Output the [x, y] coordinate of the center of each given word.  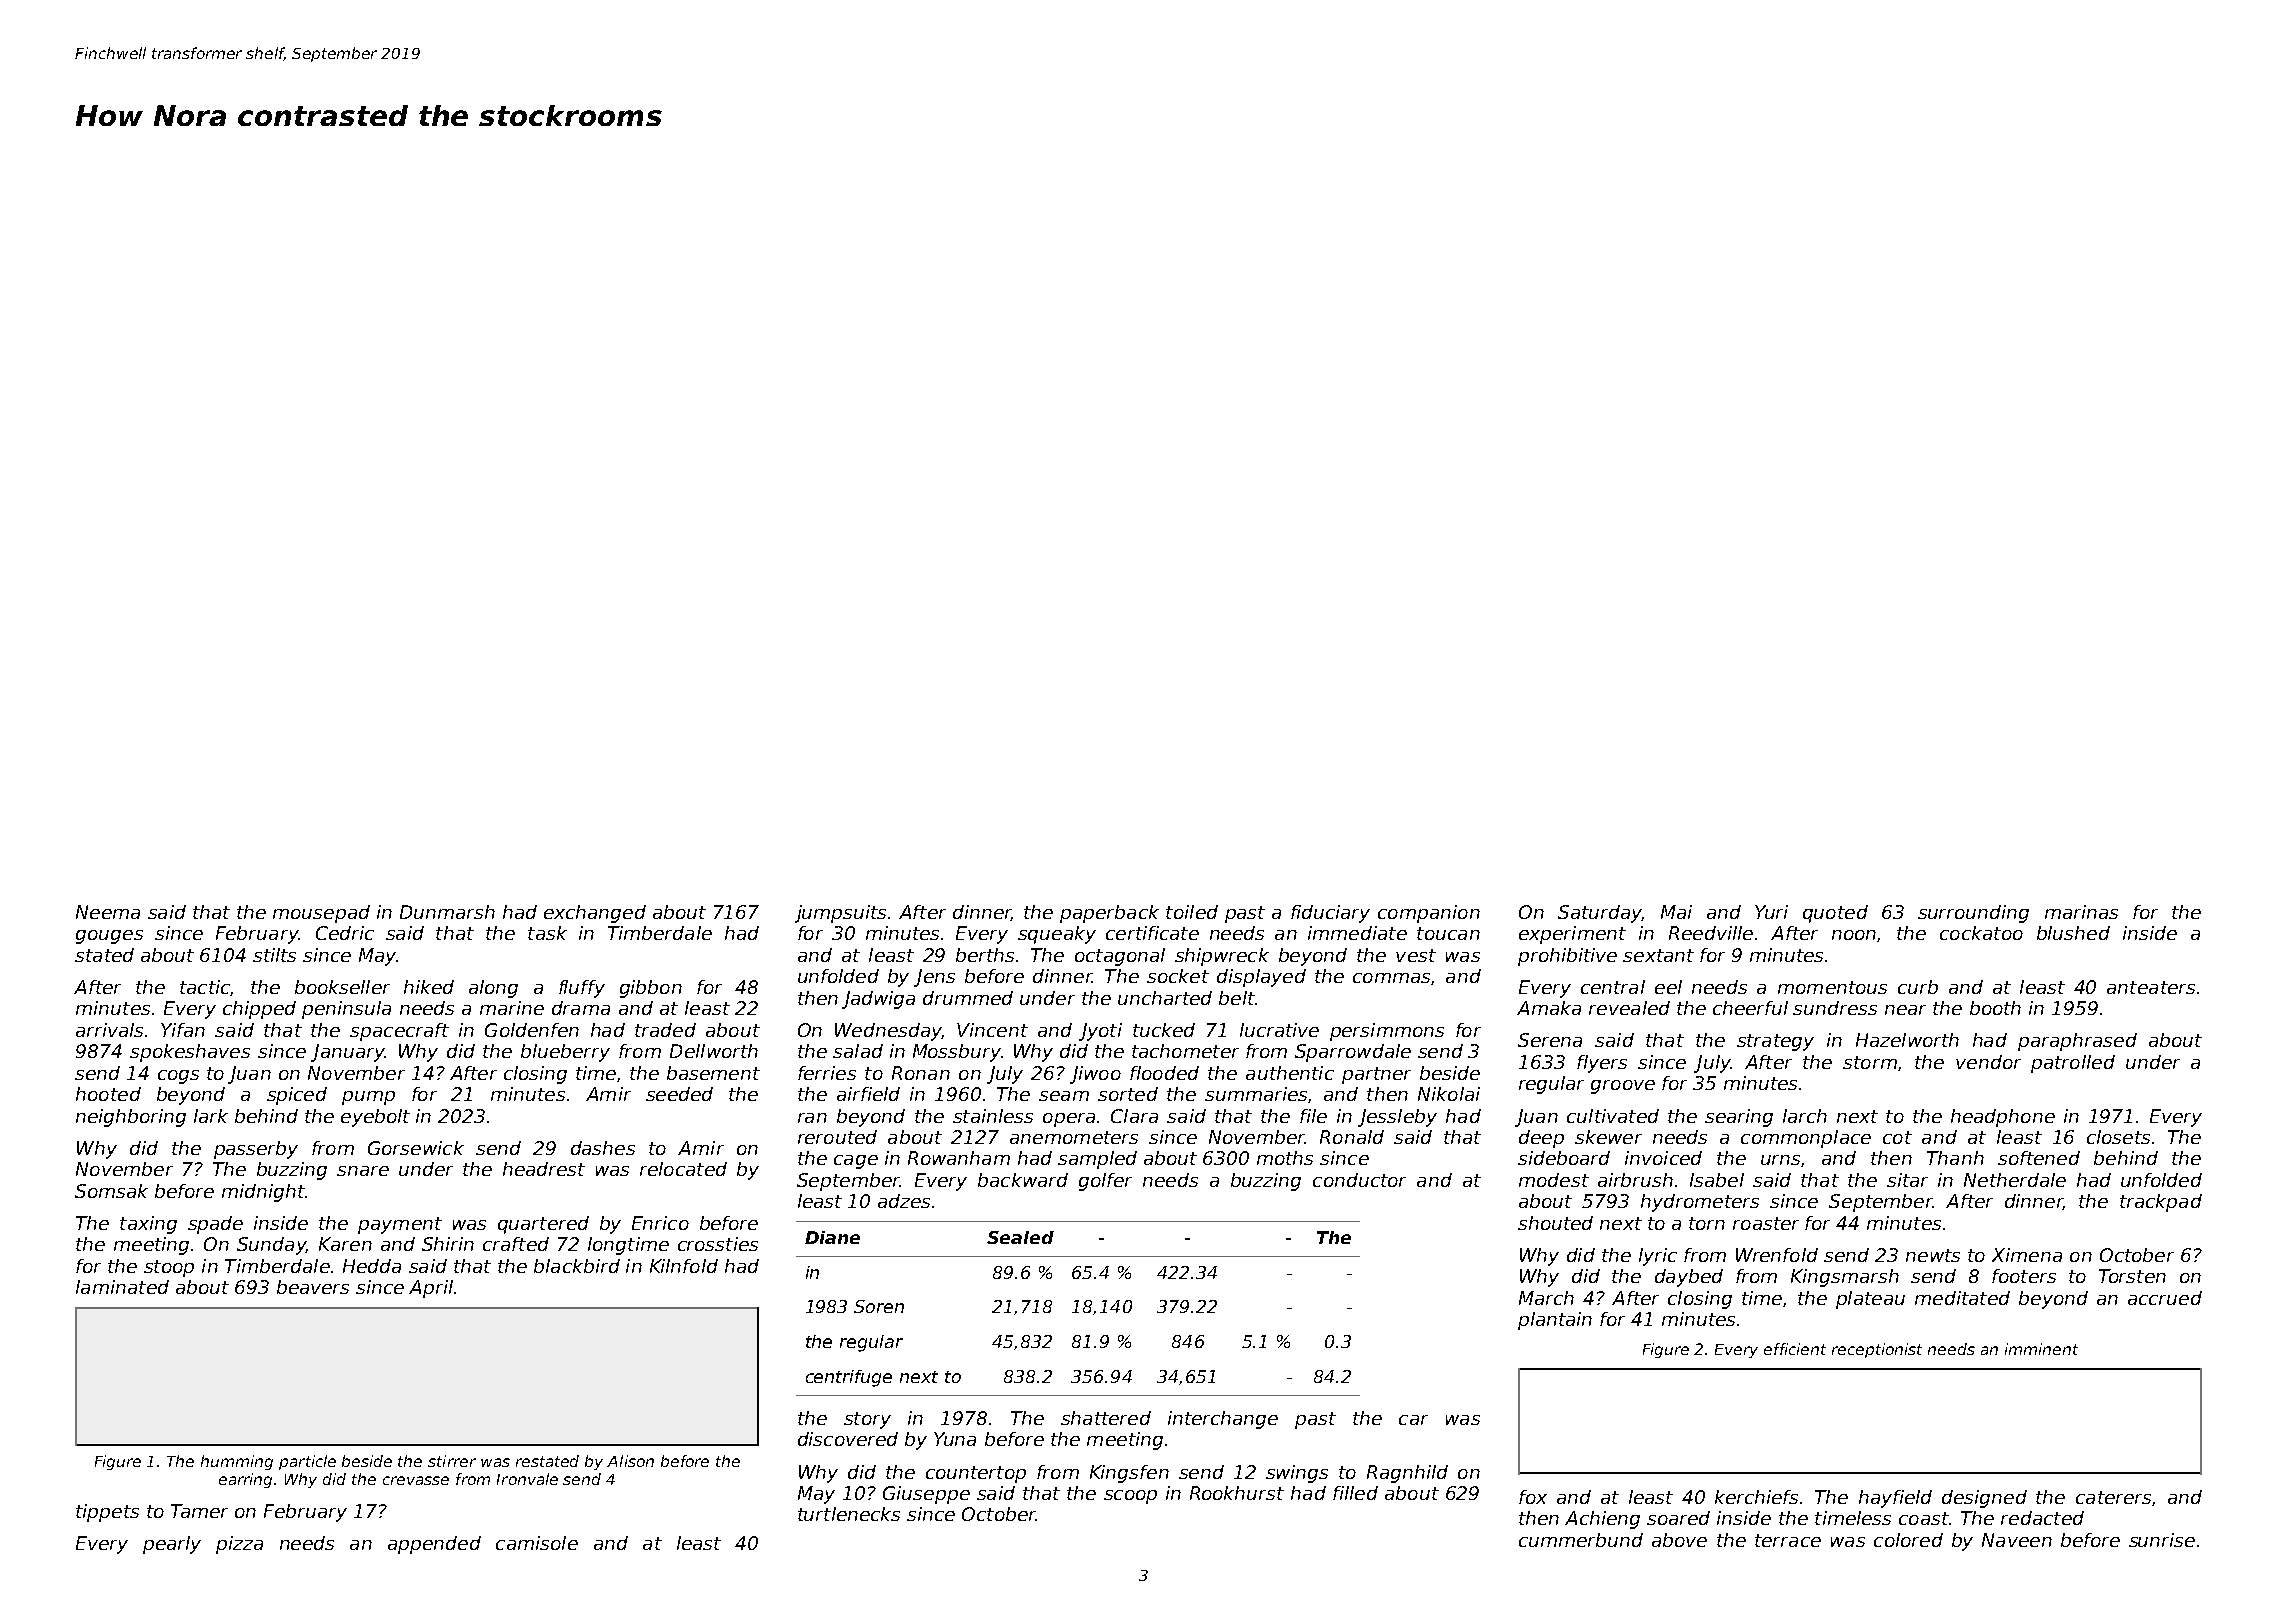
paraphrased [2077, 1042]
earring [245, 1480]
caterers [2113, 1497]
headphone [2003, 1118]
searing [1739, 1118]
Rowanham [959, 1158]
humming [237, 1462]
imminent [2041, 1349]
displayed [1261, 978]
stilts [274, 955]
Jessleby [1397, 1118]
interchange [1223, 1420]
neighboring [131, 1118]
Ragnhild [1407, 1474]
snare [363, 1171]
